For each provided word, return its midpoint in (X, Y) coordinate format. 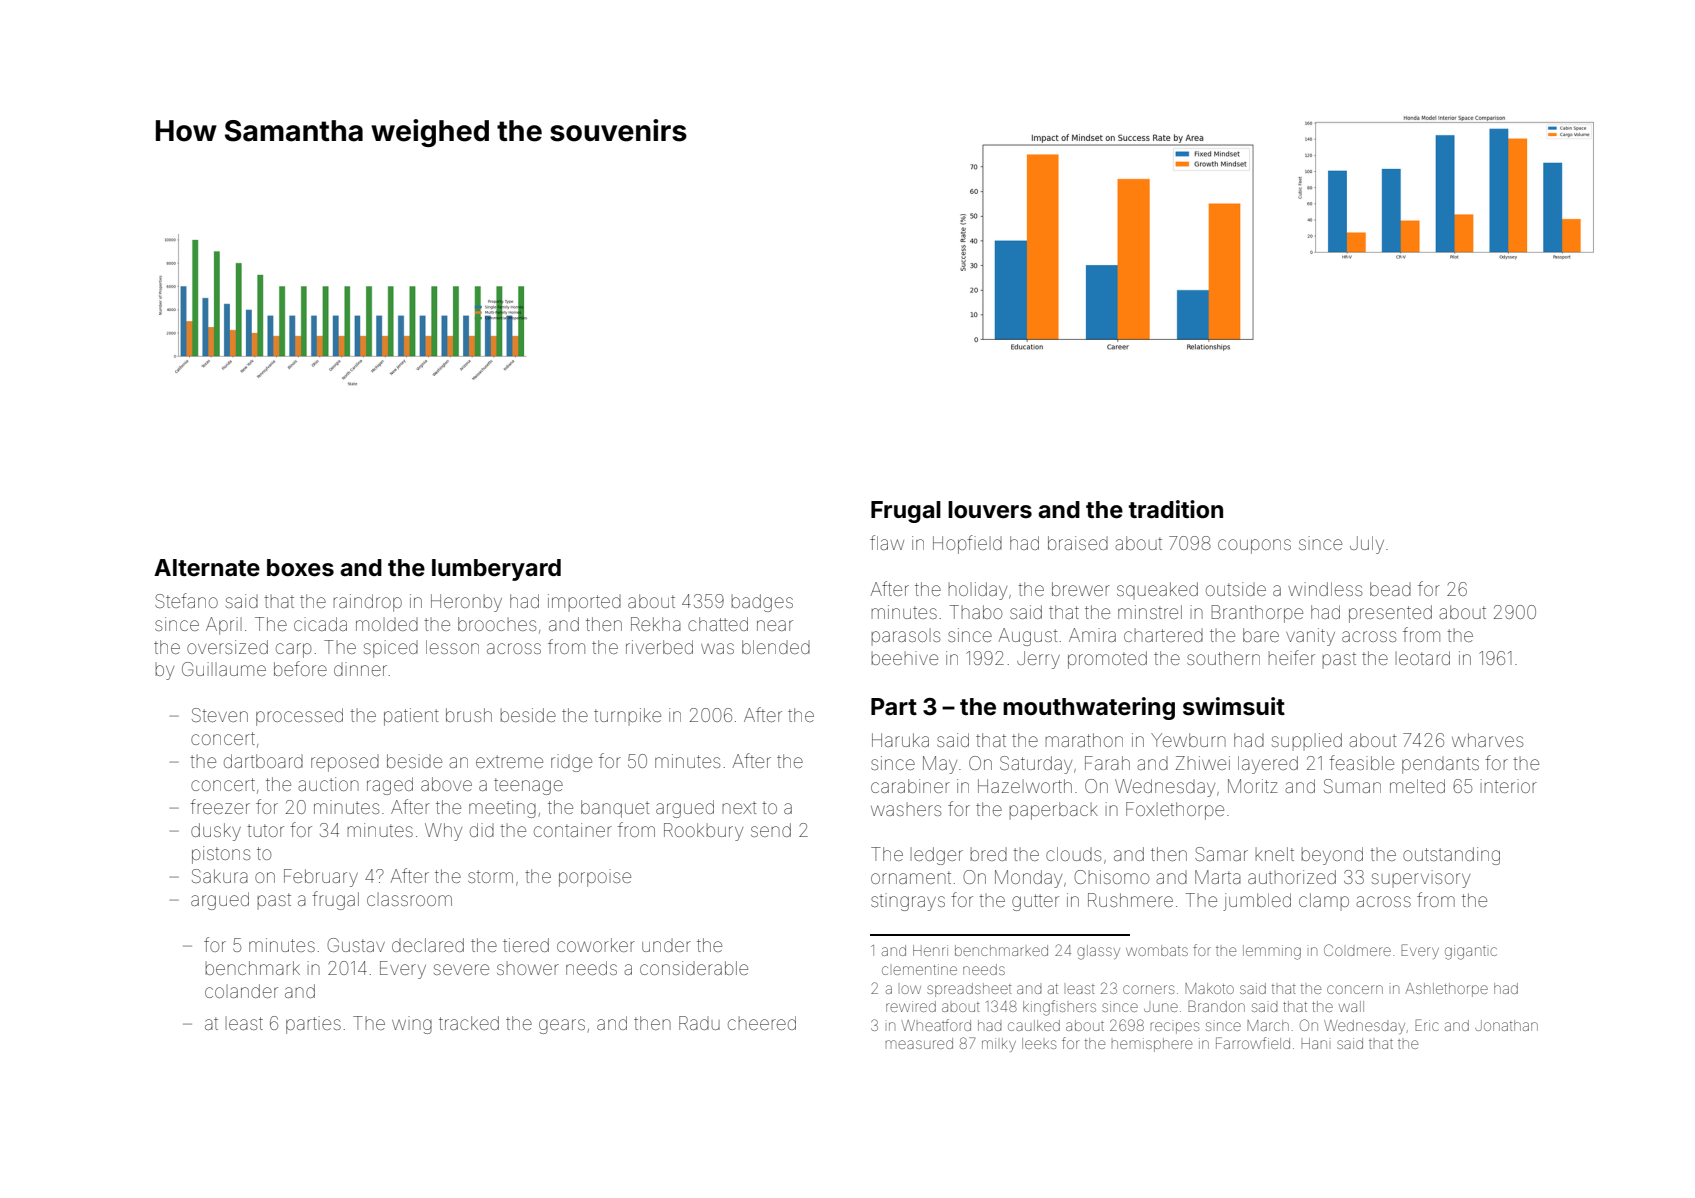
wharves (1487, 740)
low (911, 989)
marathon (1084, 740)
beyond (1332, 856)
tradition (1176, 509)
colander (241, 991)
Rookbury (703, 832)
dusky (216, 832)
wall (1351, 1006)
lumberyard (496, 570)
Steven (220, 715)
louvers (990, 510)
